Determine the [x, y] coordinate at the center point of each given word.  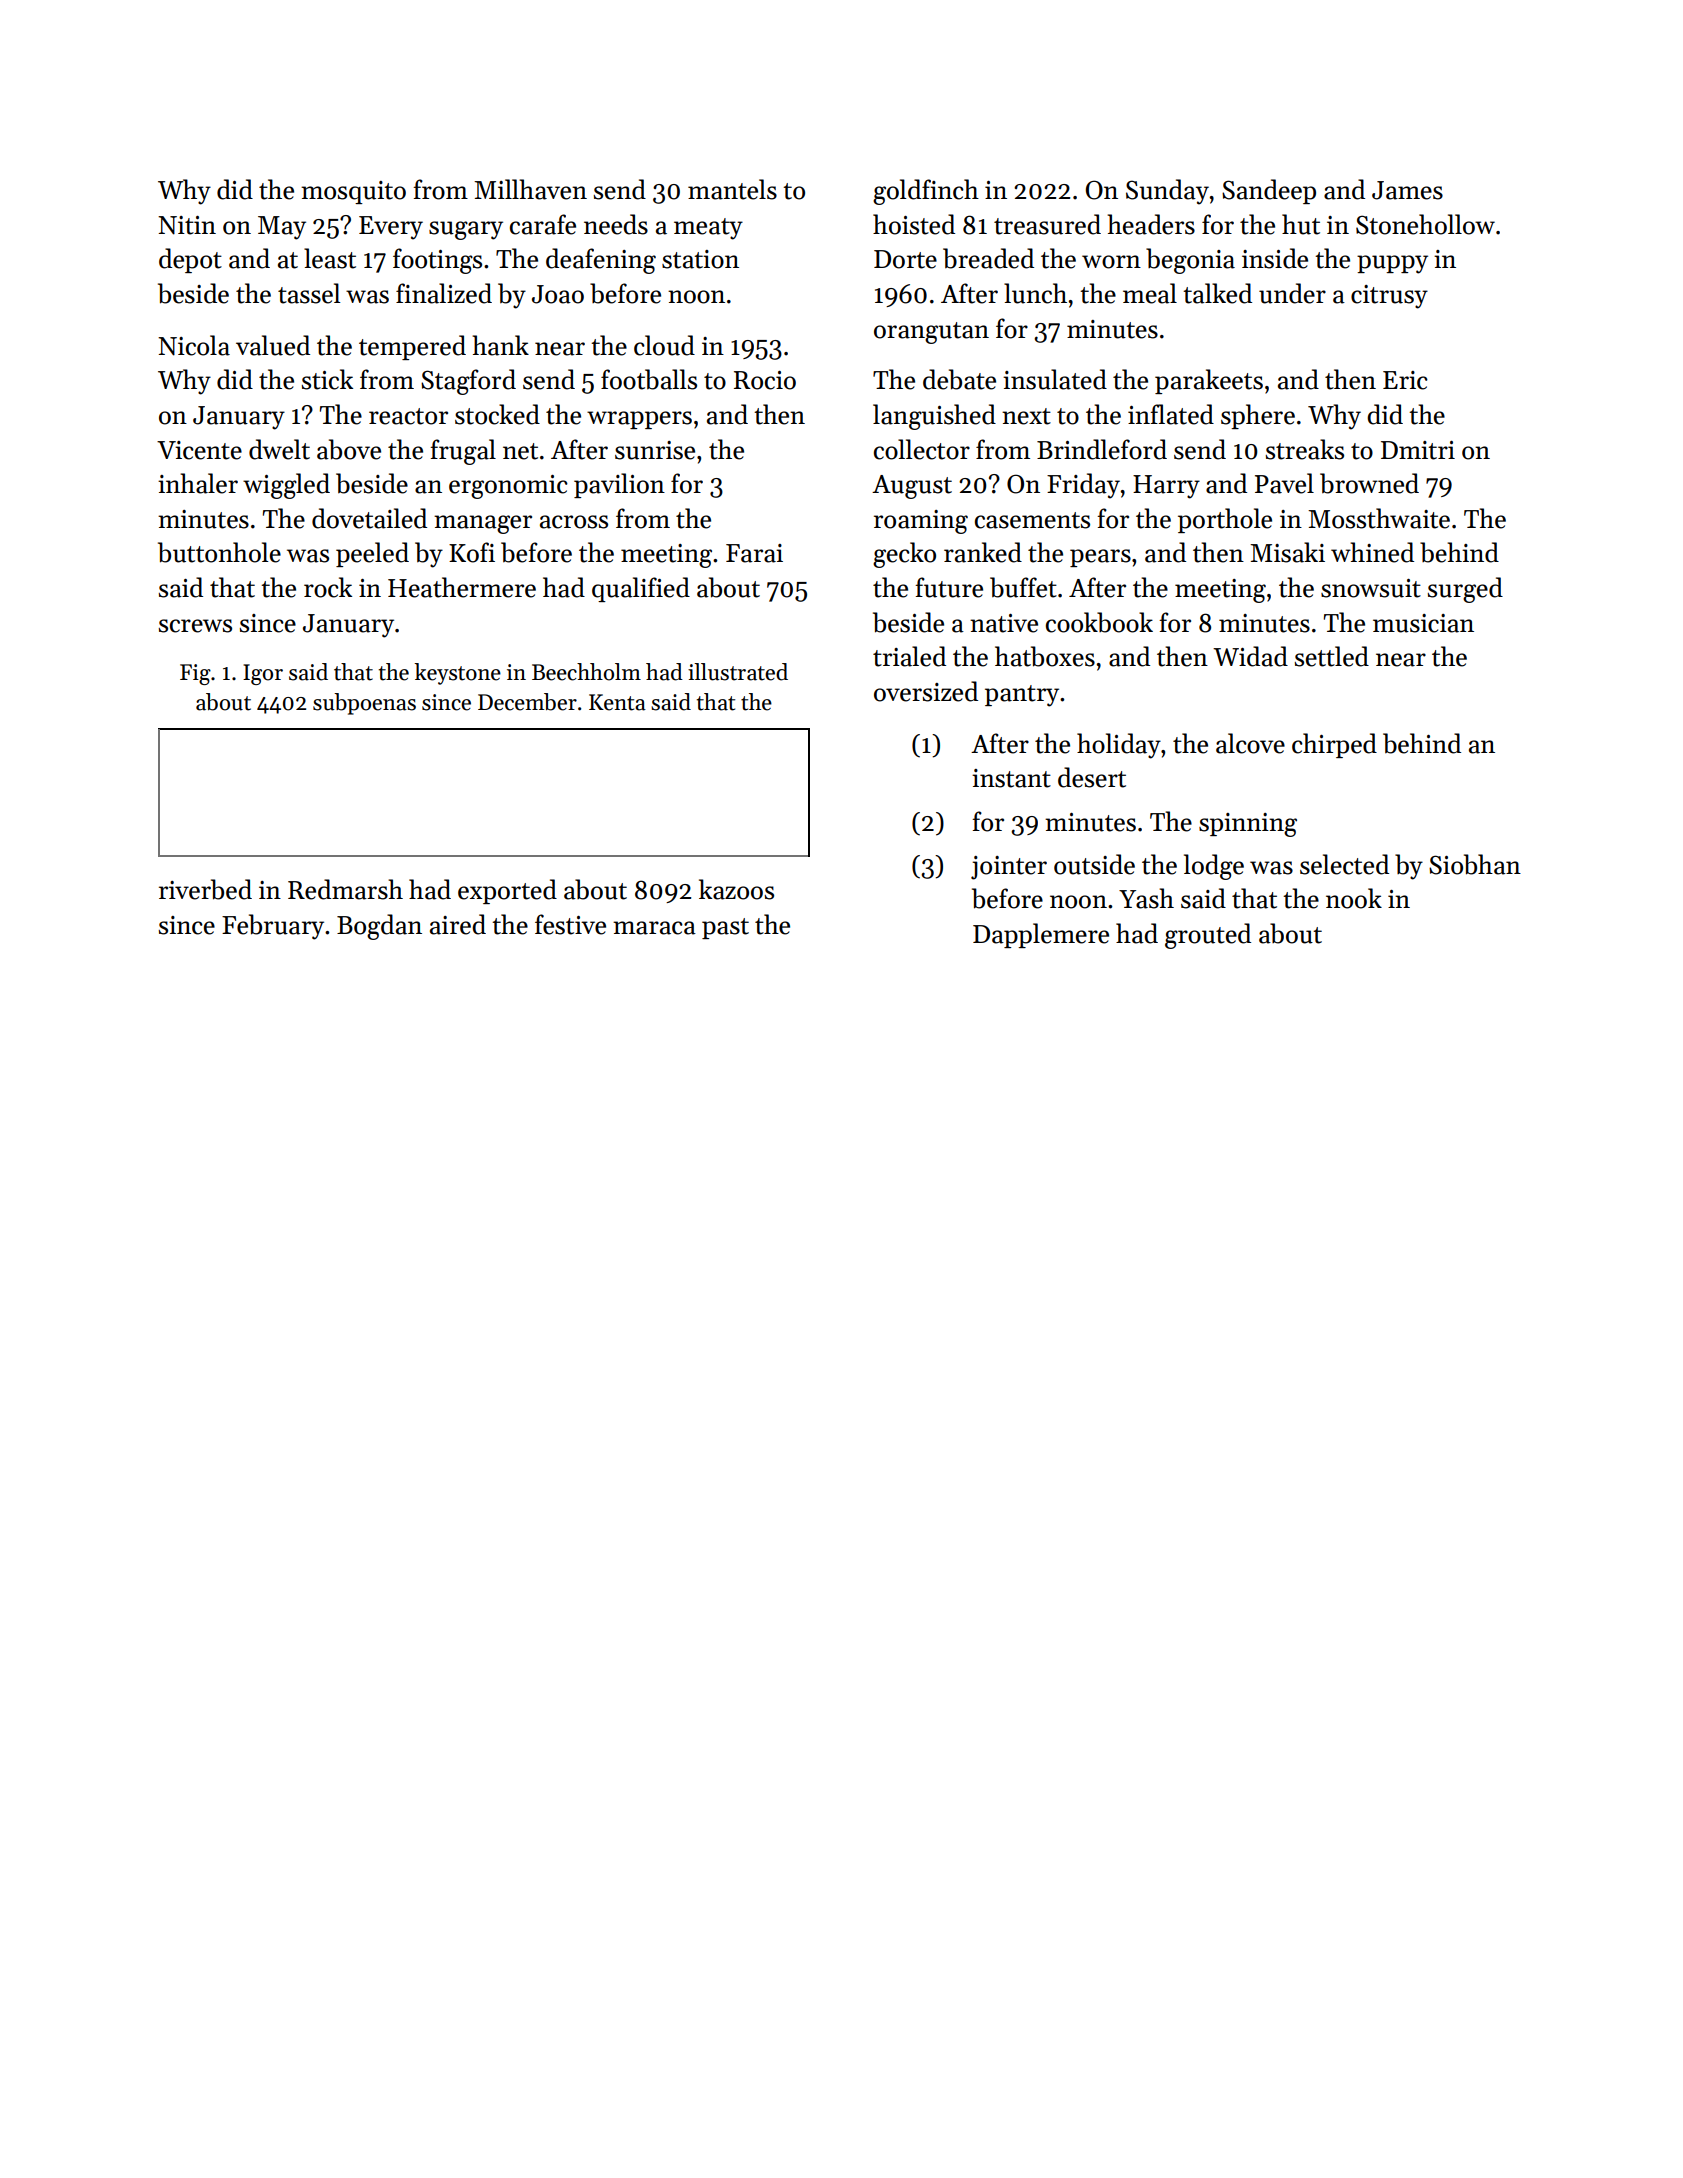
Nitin [187, 225]
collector [922, 449]
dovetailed [369, 518]
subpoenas [364, 704]
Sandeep [1269, 191]
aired [458, 924]
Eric [1405, 380]
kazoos [736, 889]
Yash [1146, 898]
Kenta [617, 702]
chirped [1334, 745]
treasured [1047, 224]
